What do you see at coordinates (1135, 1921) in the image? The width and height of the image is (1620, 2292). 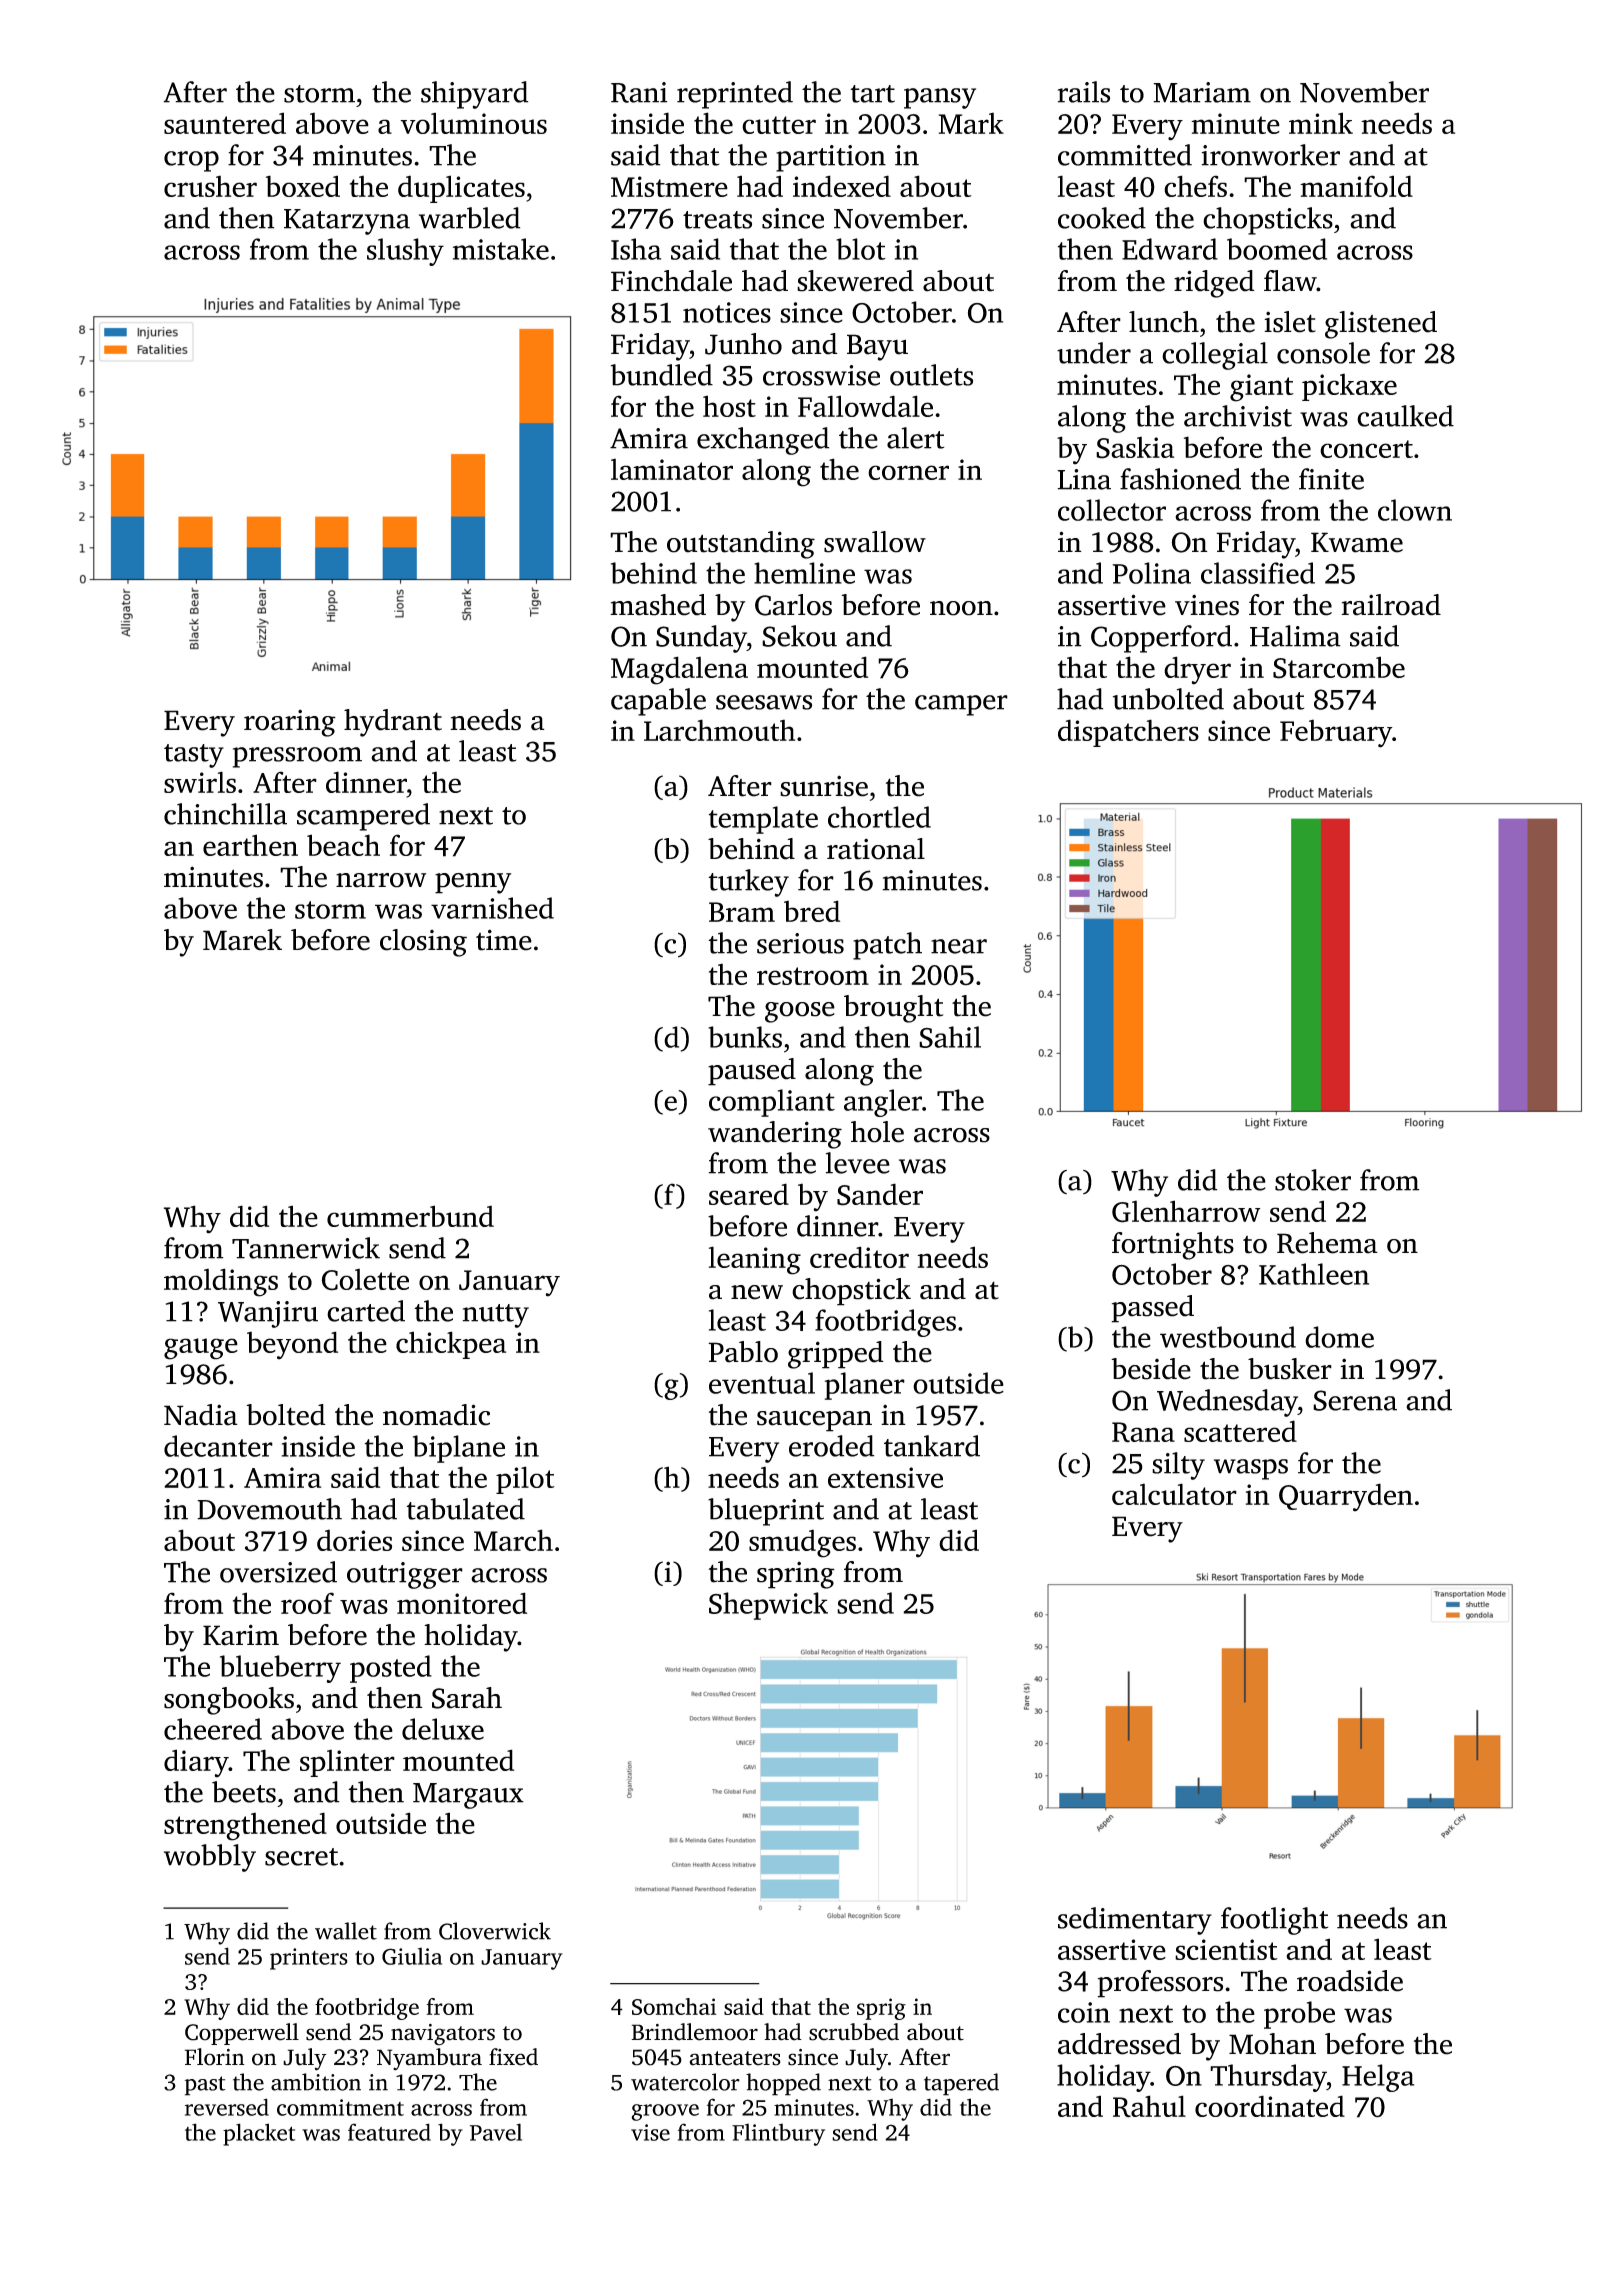 I see `sedimentary` at bounding box center [1135, 1921].
